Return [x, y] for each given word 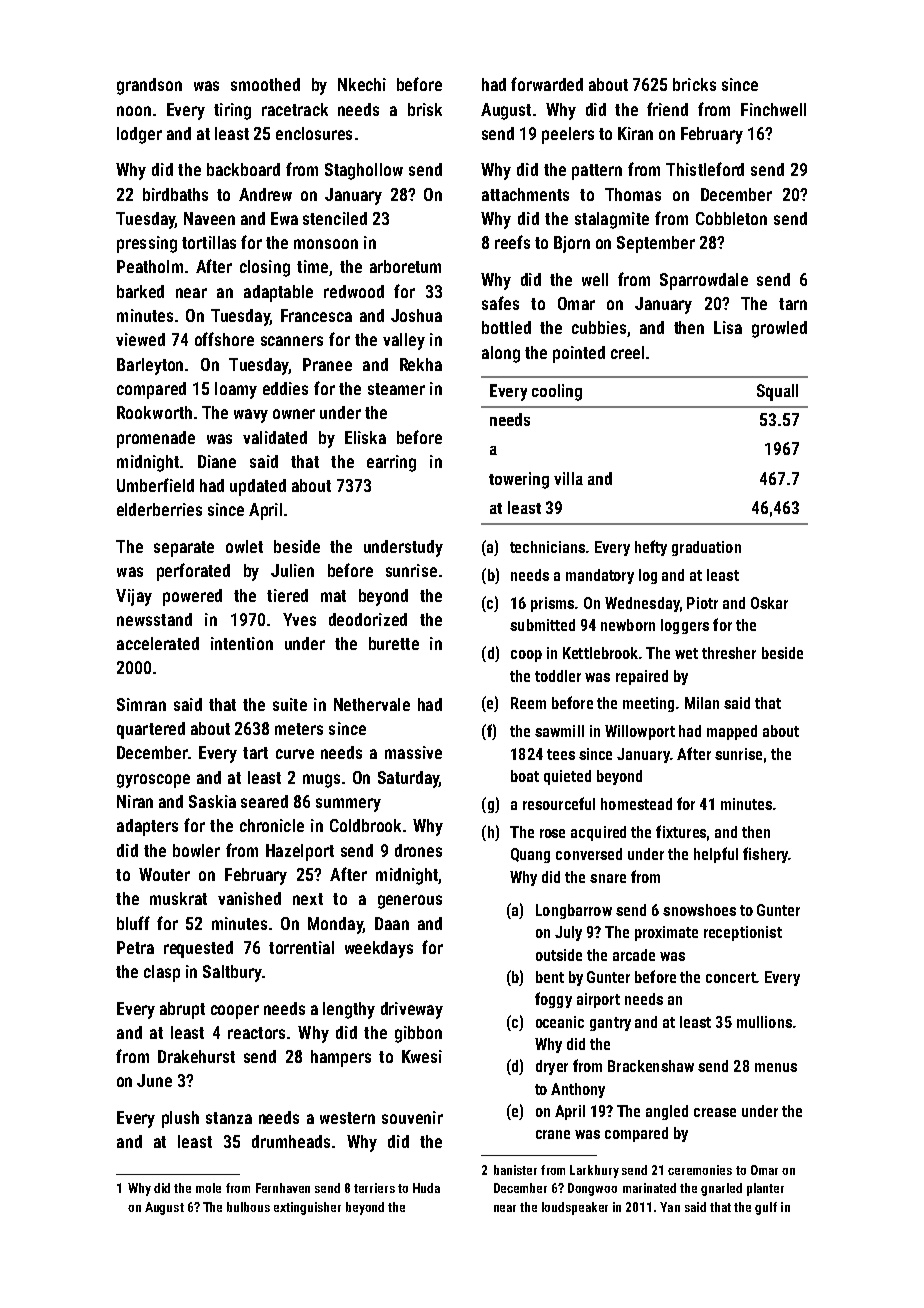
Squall [777, 392]
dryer [552, 1067]
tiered [287, 595]
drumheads [291, 1141]
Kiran [635, 133]
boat [525, 776]
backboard [243, 169]
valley [404, 341]
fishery [765, 855]
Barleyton [150, 366]
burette [394, 643]
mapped [732, 732]
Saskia [212, 801]
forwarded [547, 84]
